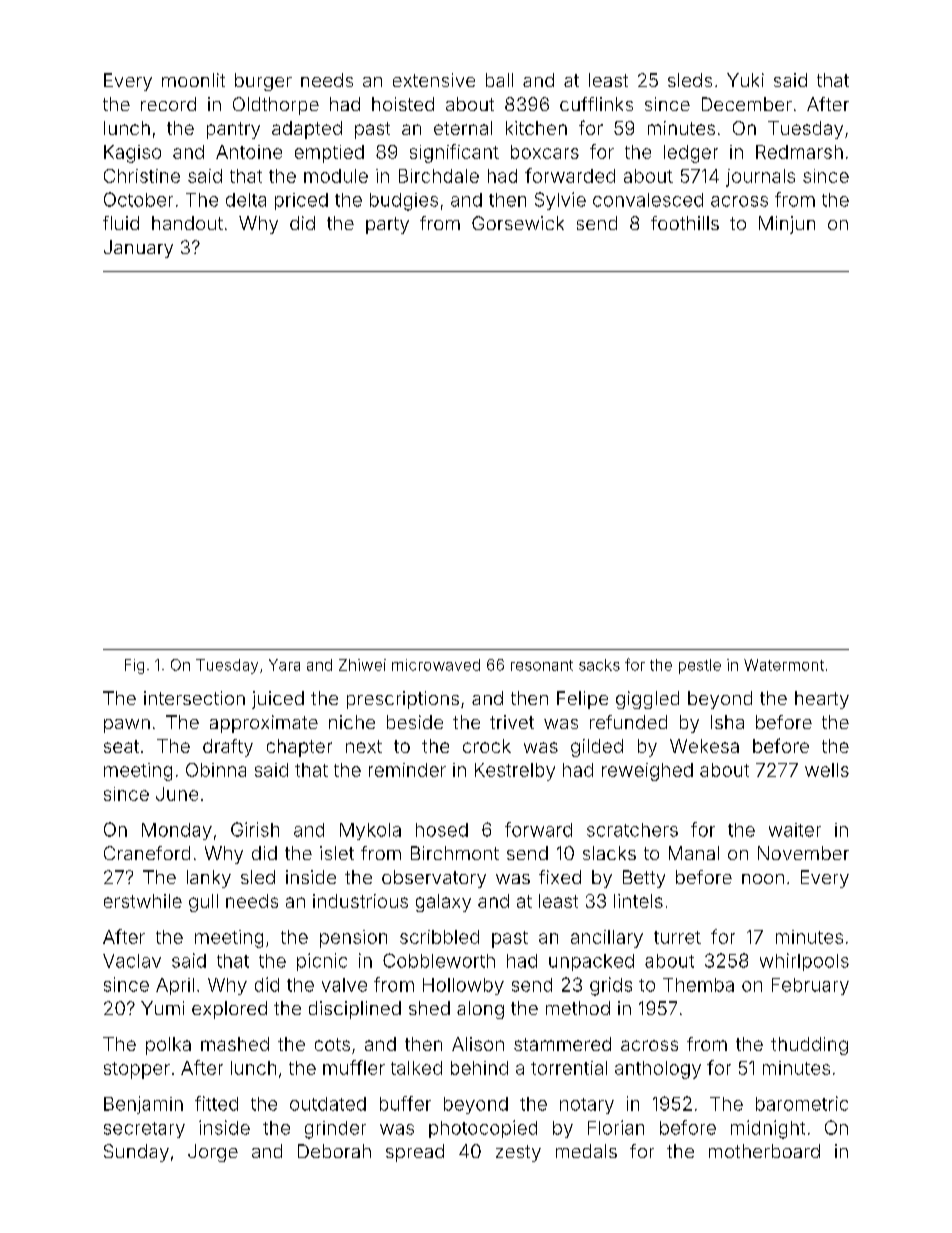 Image resolution: width=952 pixels, height=1233 pixels. Describe the element at coordinates (745, 80) in the screenshot. I see `Yuki` at that location.
